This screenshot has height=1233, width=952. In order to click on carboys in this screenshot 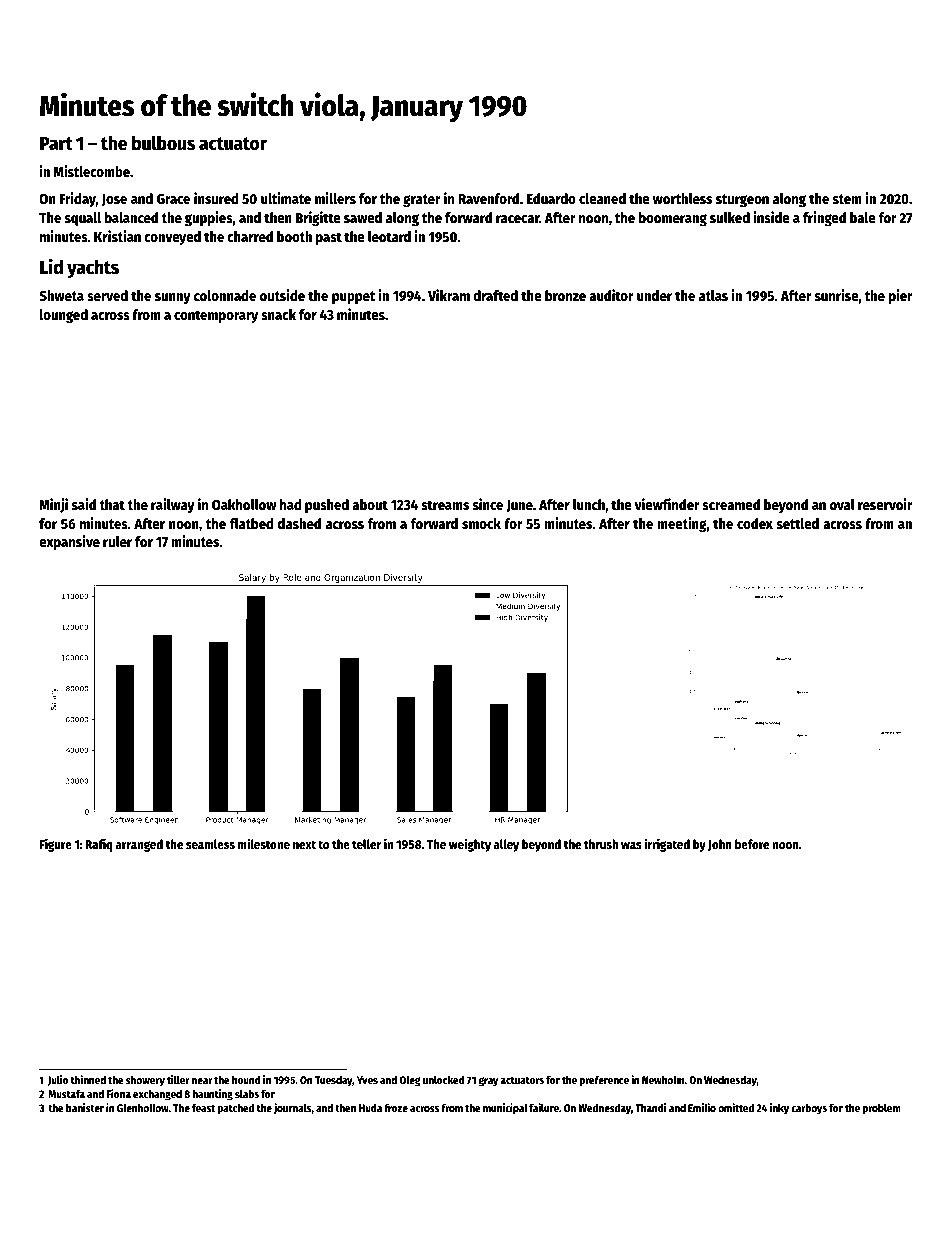, I will do `click(809, 1109)`.
